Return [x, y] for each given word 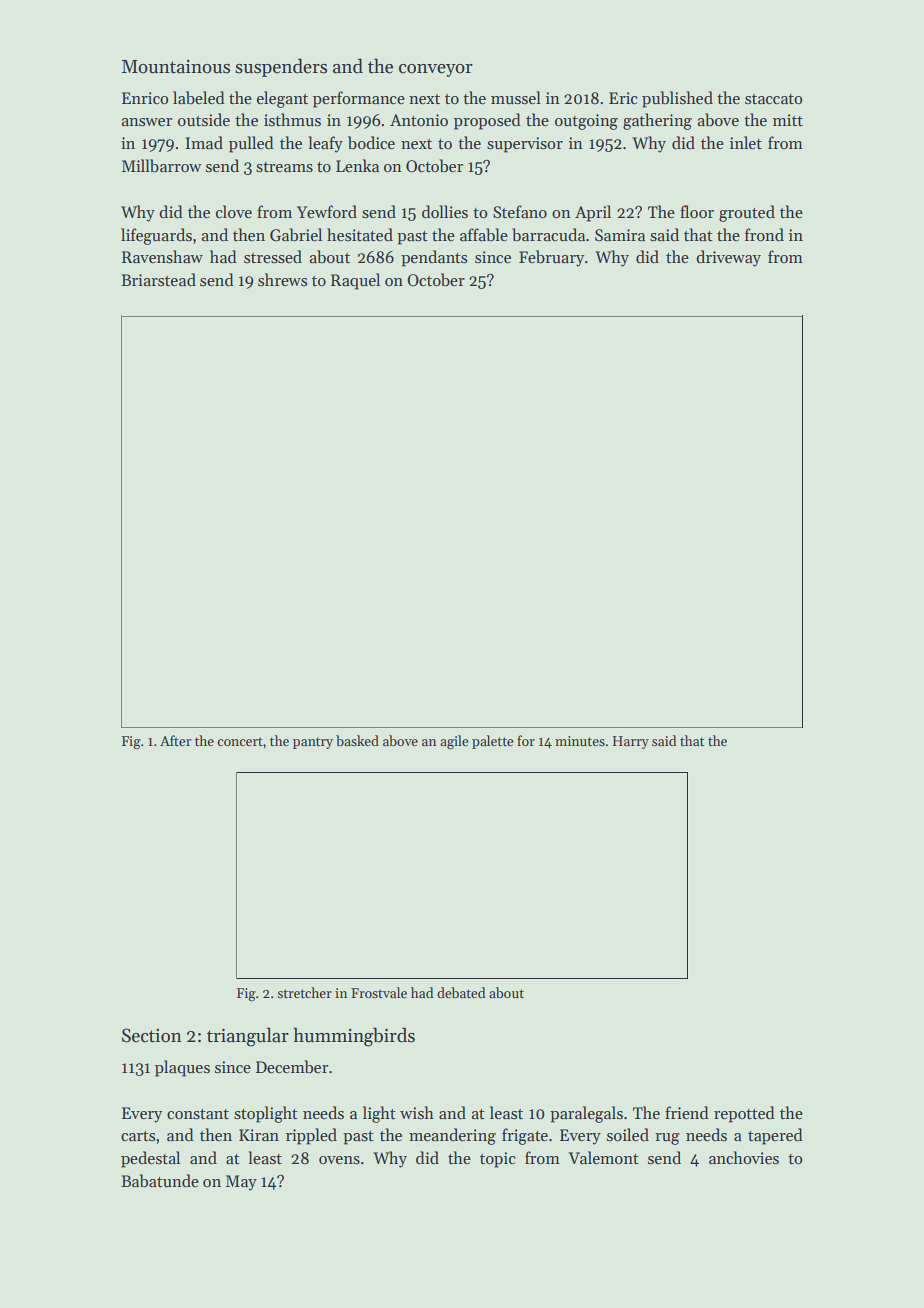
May [241, 1183]
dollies [445, 211]
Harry [631, 742]
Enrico [145, 98]
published [677, 99]
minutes [580, 741]
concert [240, 741]
